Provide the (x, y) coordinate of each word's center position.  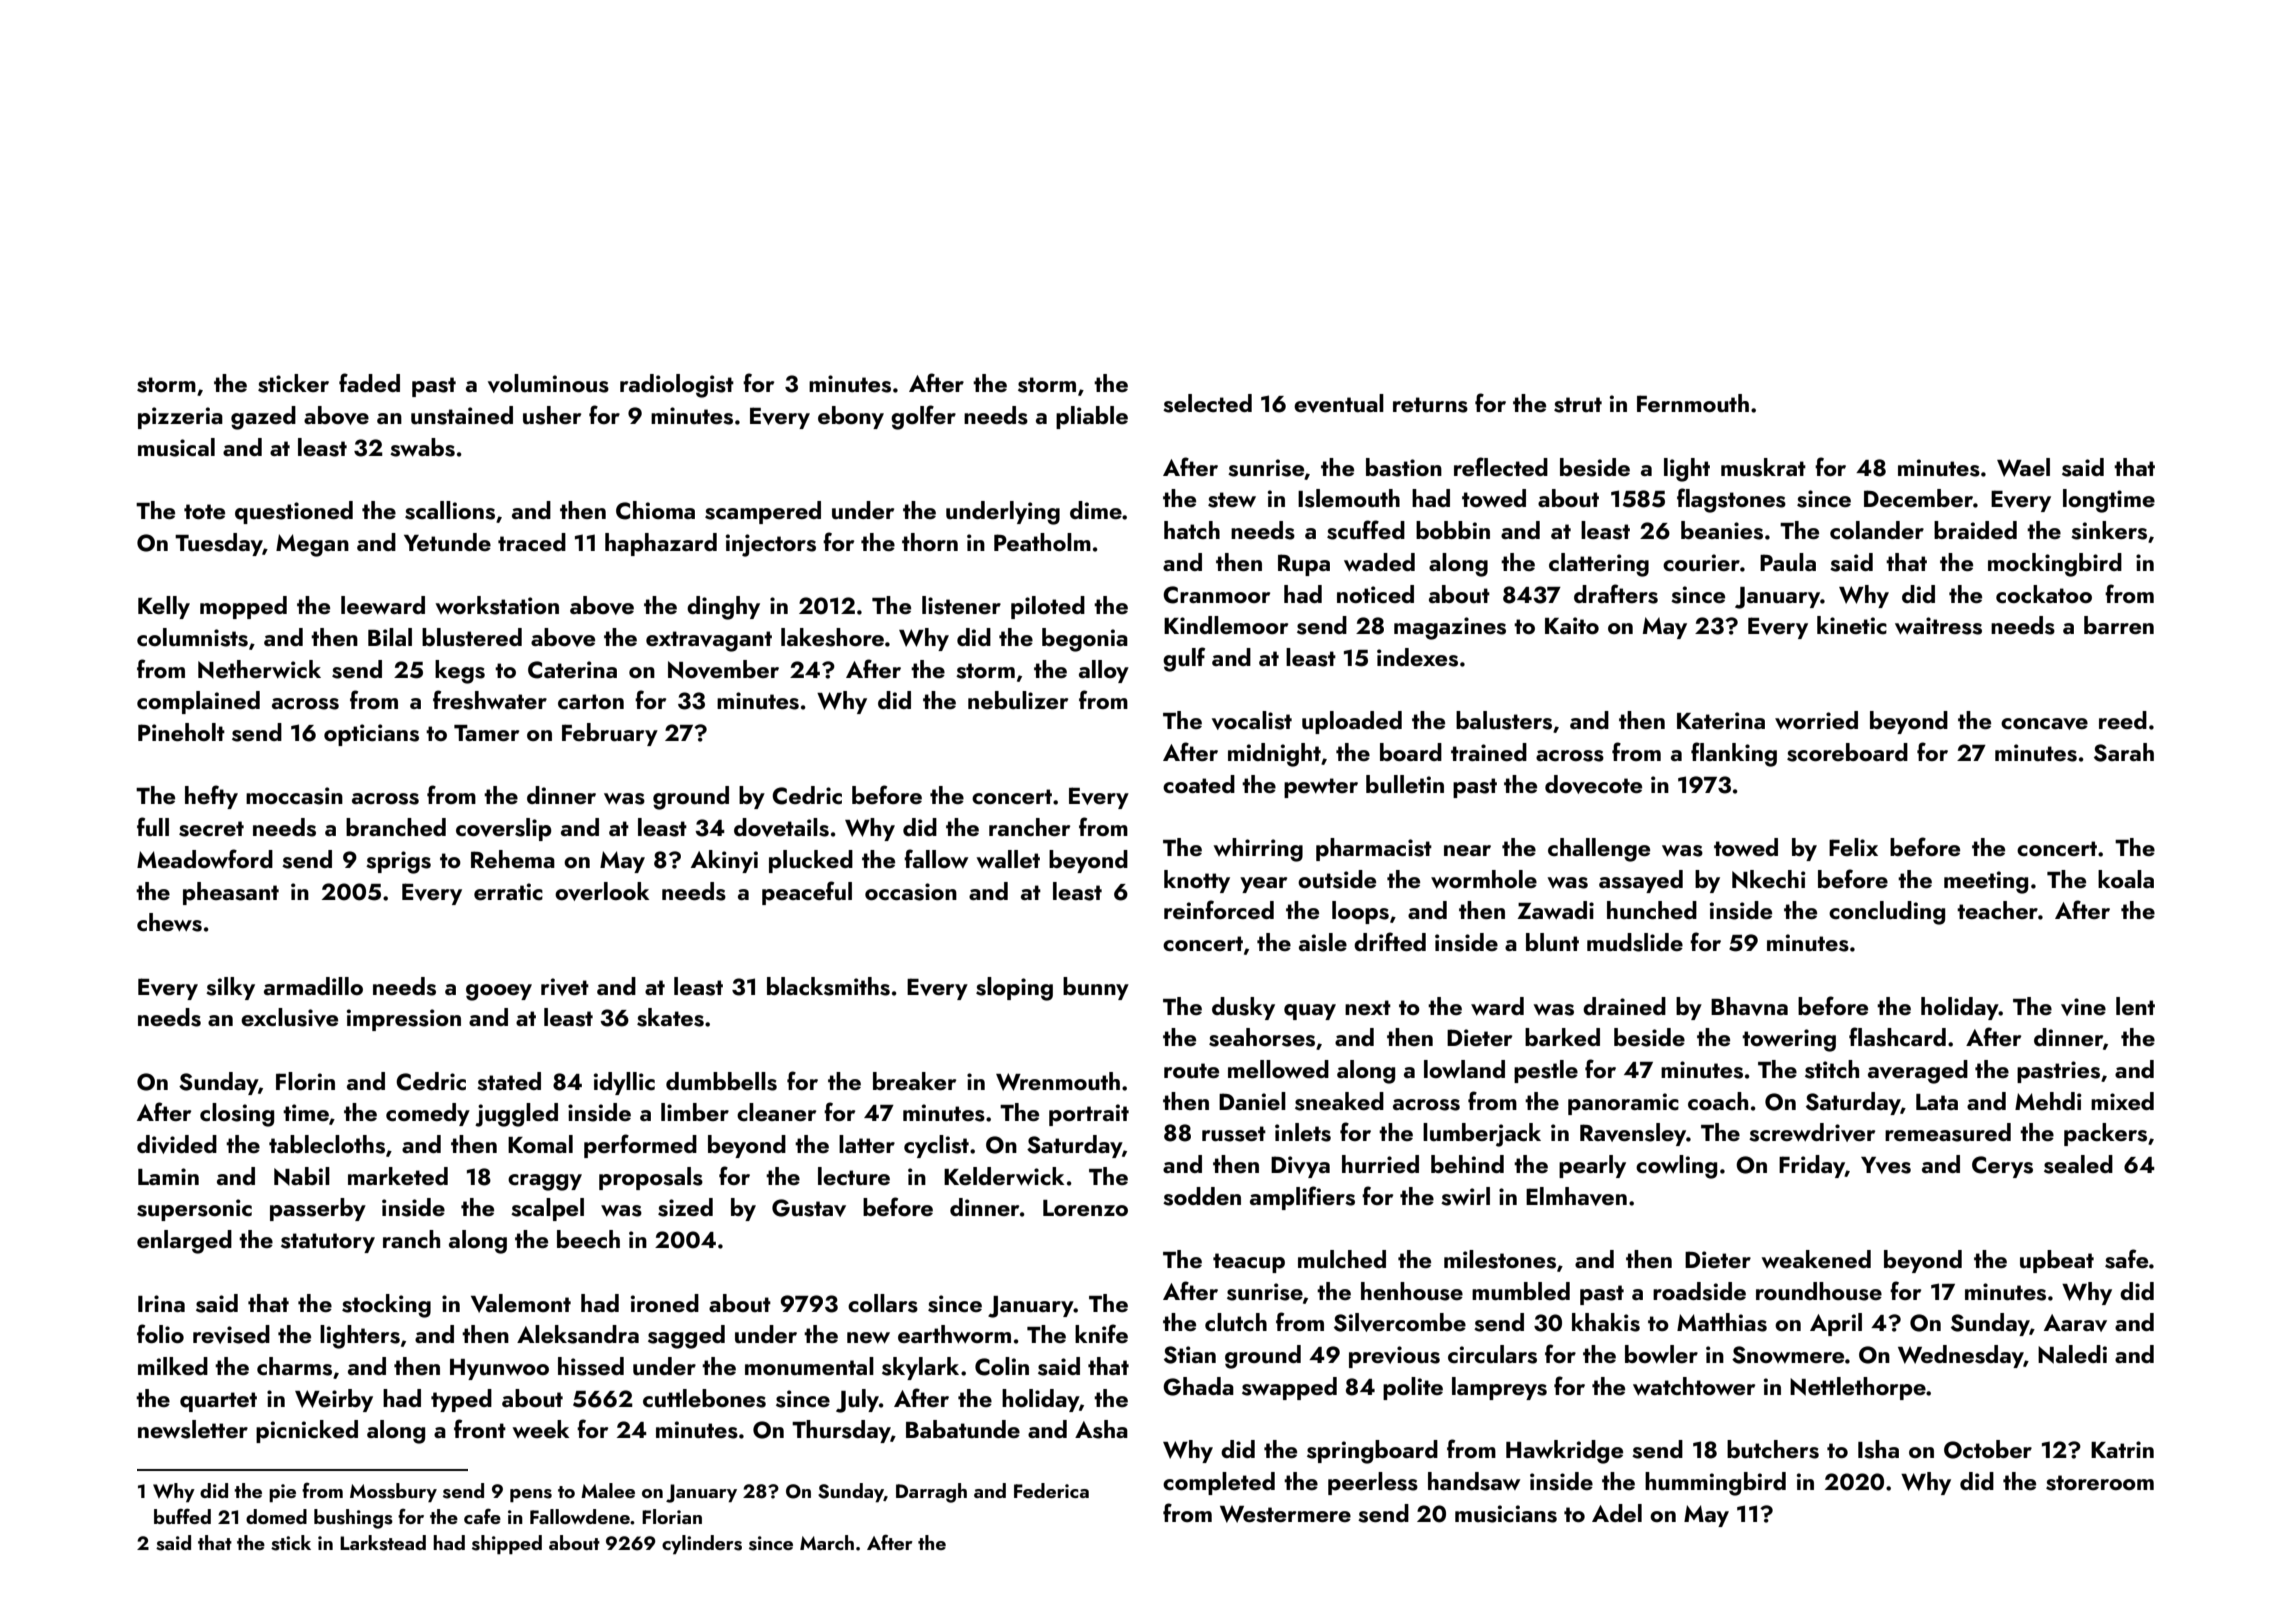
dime (1096, 510)
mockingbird (2055, 565)
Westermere (1285, 1514)
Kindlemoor (1226, 625)
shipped (507, 1544)
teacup (1249, 1263)
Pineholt (181, 732)
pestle (1546, 1071)
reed (2123, 720)
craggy (545, 1182)
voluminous (548, 383)
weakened (1816, 1259)
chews (169, 922)
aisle (1323, 942)
